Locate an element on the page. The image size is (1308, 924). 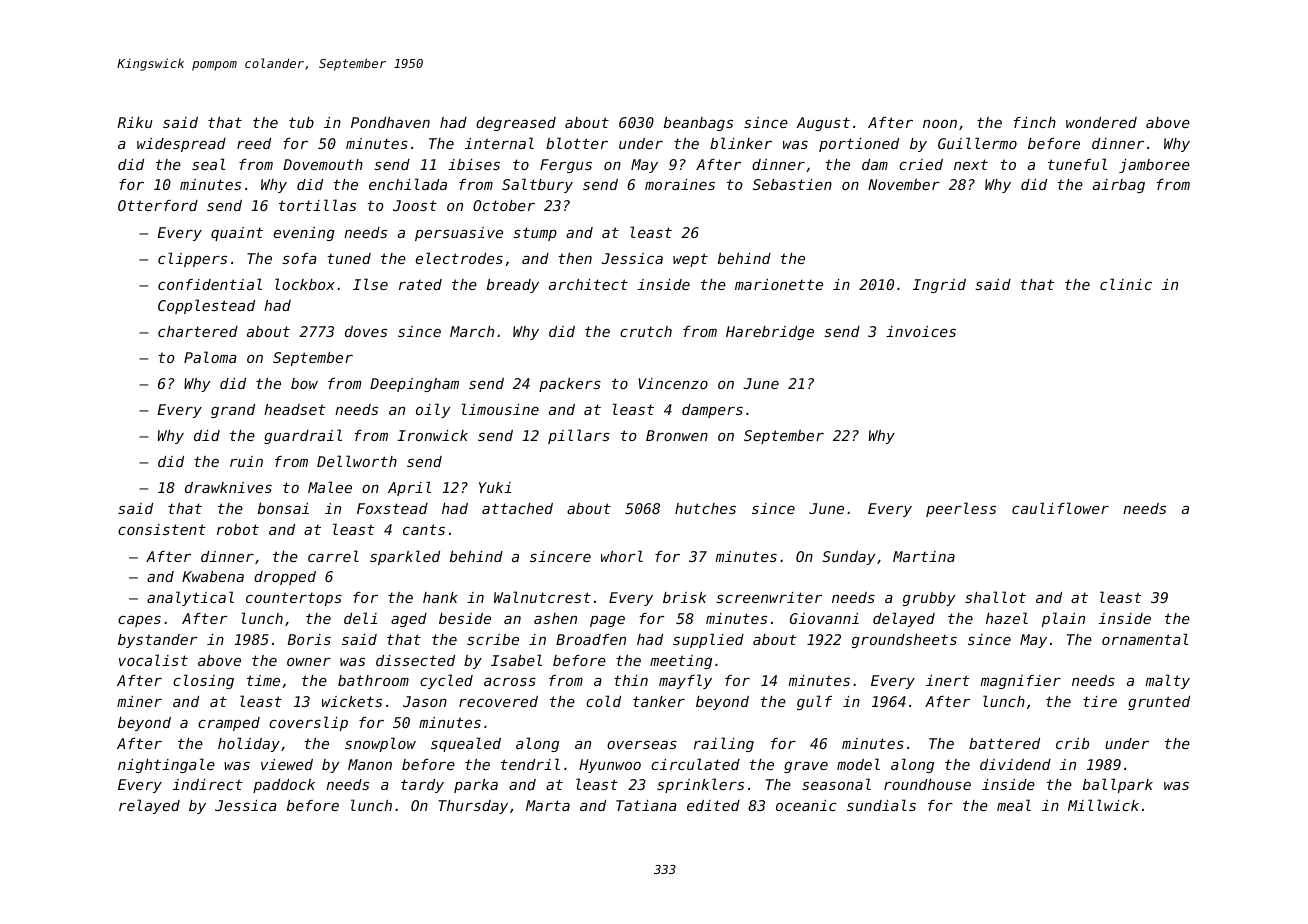
August is located at coordinates (823, 124).
